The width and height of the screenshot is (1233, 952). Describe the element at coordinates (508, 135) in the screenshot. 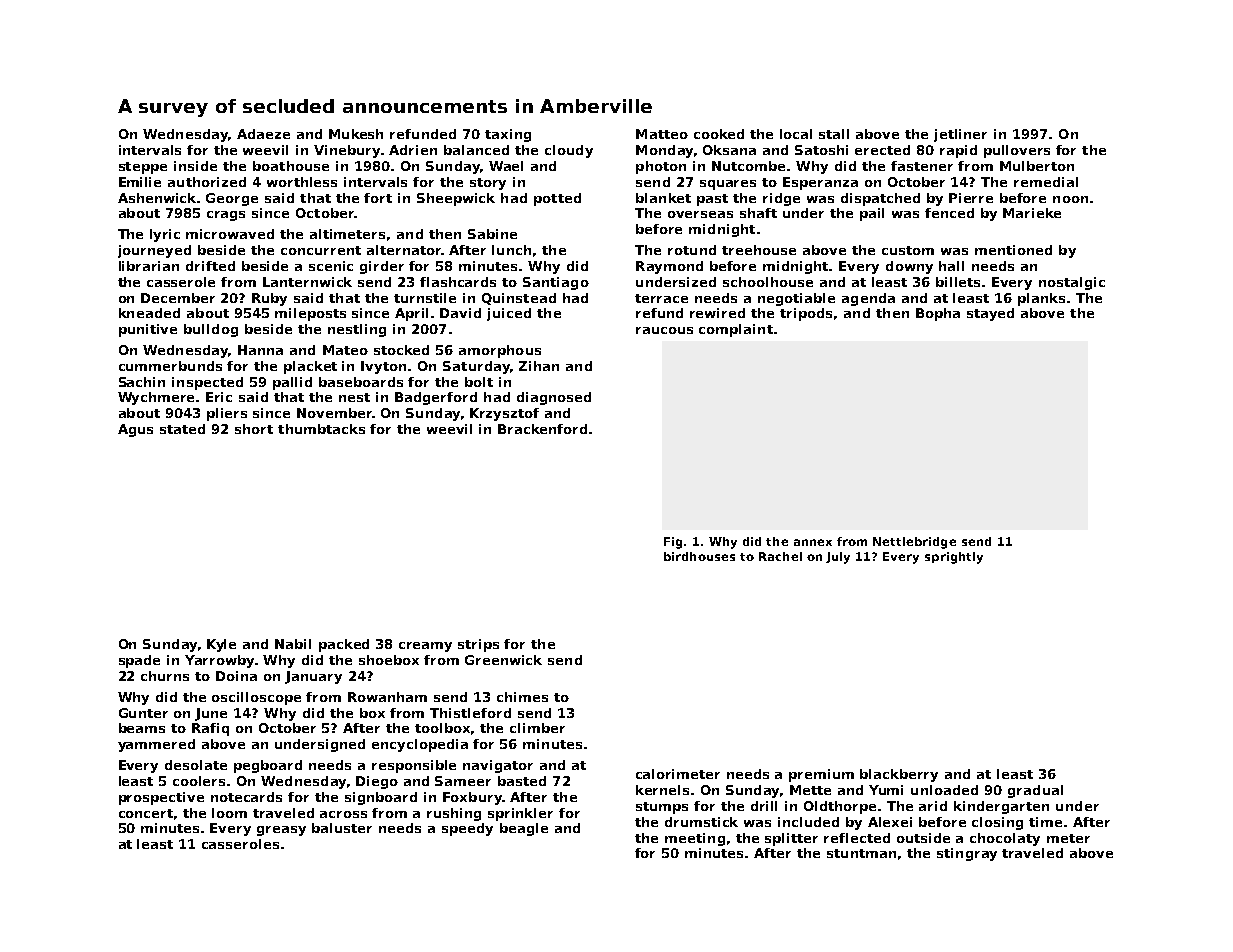

I see `taxing` at that location.
